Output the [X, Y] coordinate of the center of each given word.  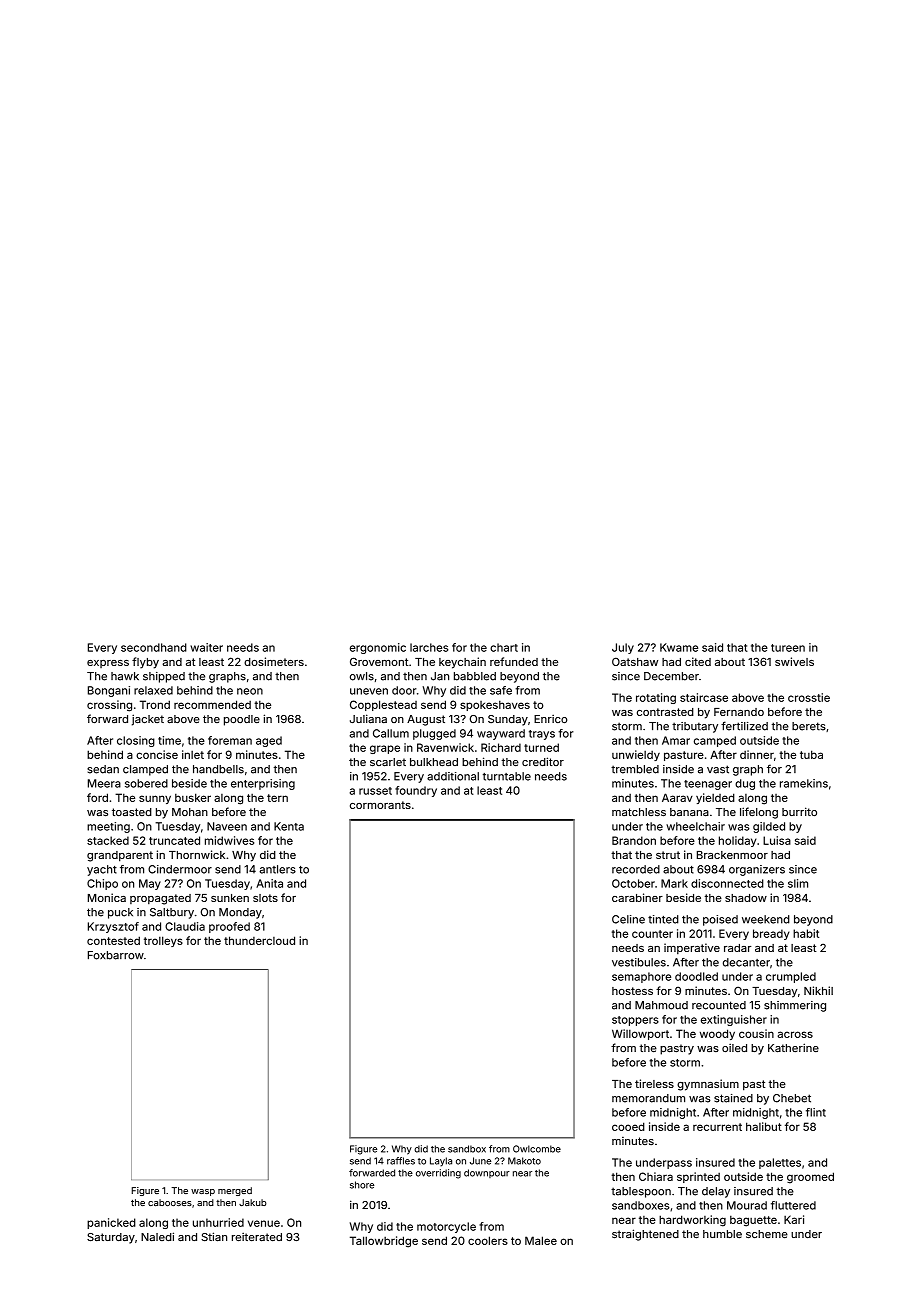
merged [235, 1191]
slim [798, 883]
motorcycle [446, 1227]
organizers [757, 870]
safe [501, 690]
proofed [229, 927]
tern [277, 798]
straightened [645, 1235]
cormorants [380, 805]
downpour [487, 1173]
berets [809, 726]
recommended [212, 704]
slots [265, 898]
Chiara [656, 1176]
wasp [203, 1192]
